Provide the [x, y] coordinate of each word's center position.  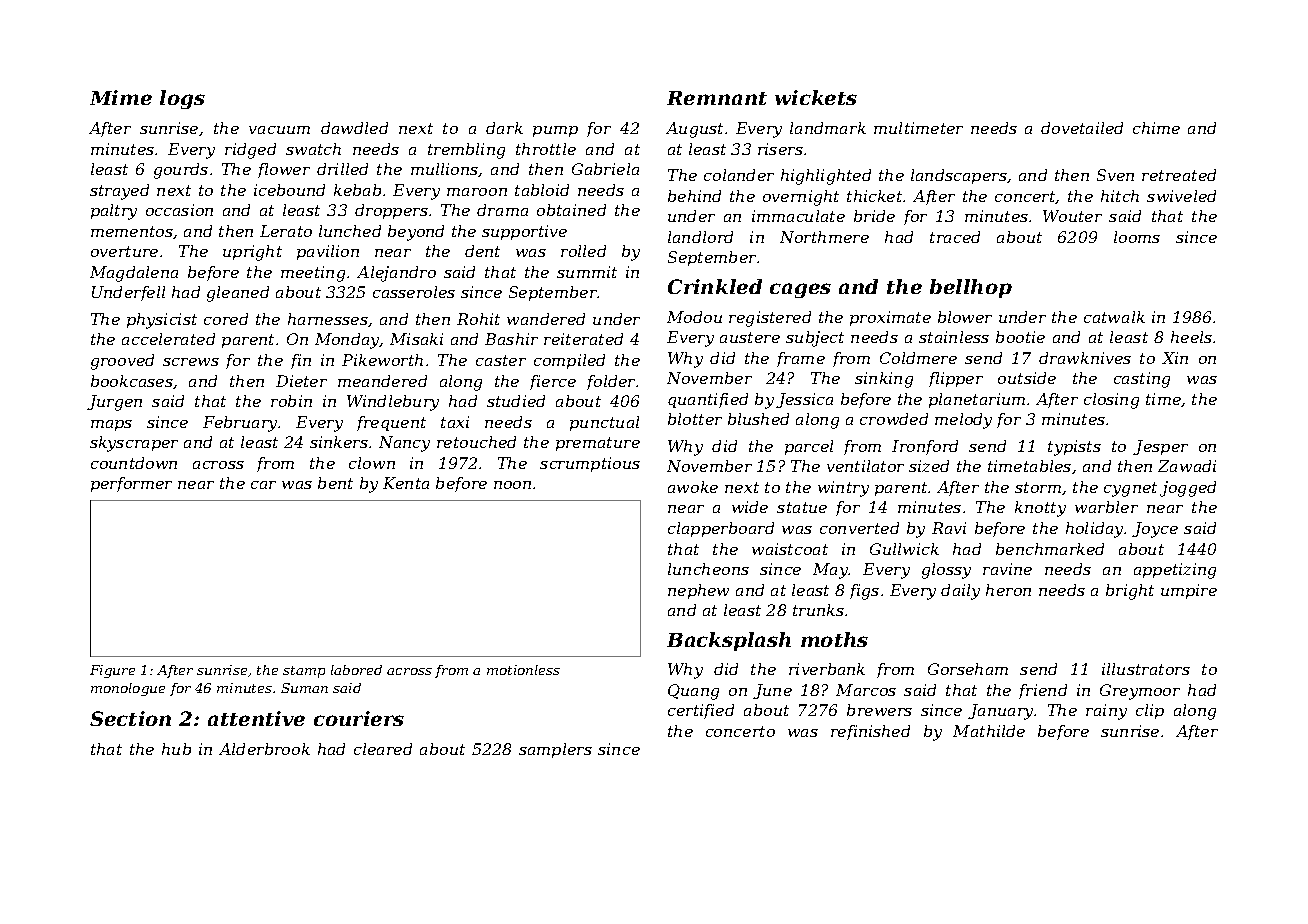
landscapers [959, 176]
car [263, 485]
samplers [555, 750]
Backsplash [729, 641]
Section [130, 718]
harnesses [328, 319]
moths [834, 639]
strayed [119, 192]
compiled [569, 361]
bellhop [971, 288]
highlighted [826, 177]
